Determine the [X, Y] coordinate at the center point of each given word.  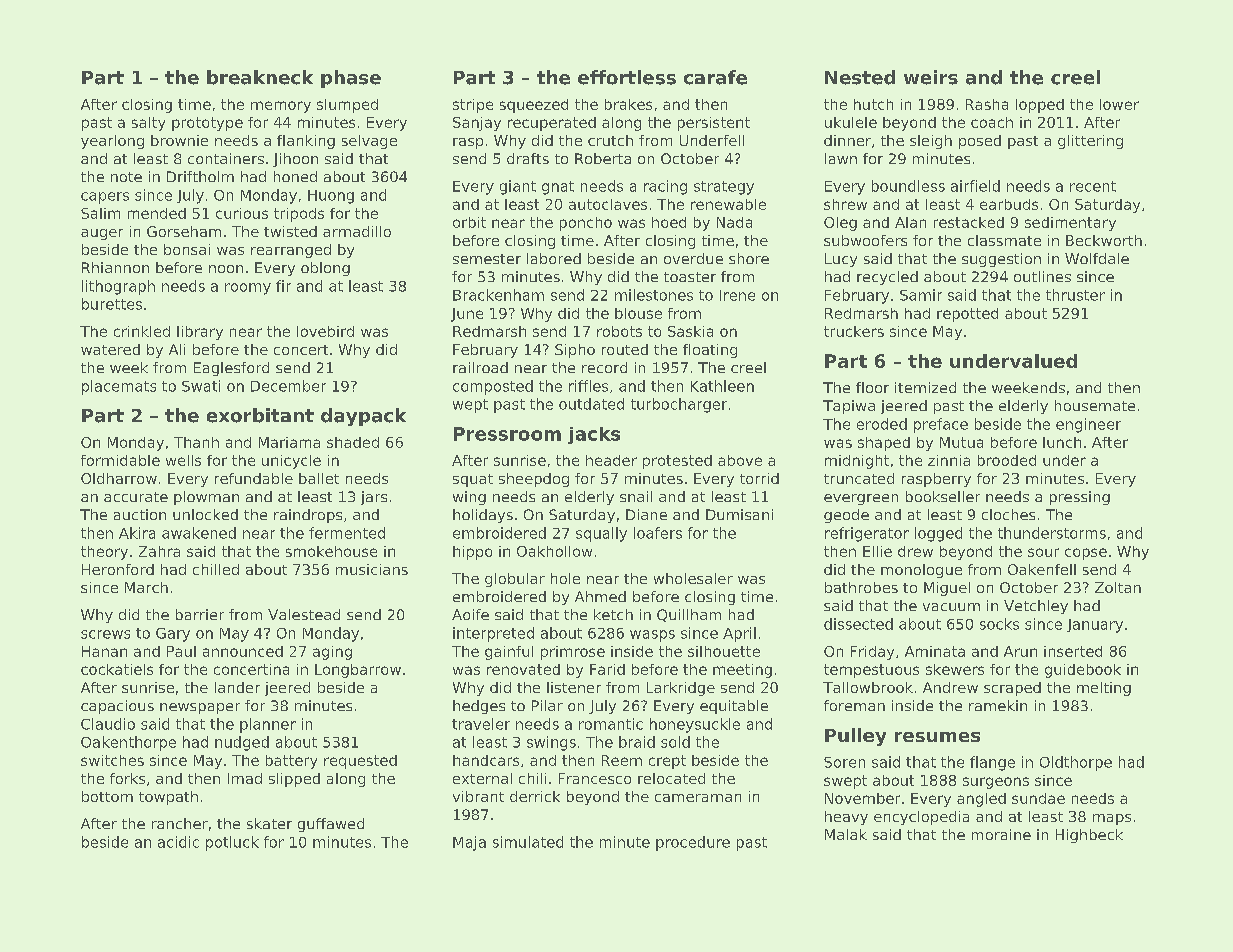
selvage [369, 142]
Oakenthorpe [128, 743]
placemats [119, 387]
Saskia [690, 331]
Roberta [603, 158]
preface [941, 425]
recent [1093, 186]
